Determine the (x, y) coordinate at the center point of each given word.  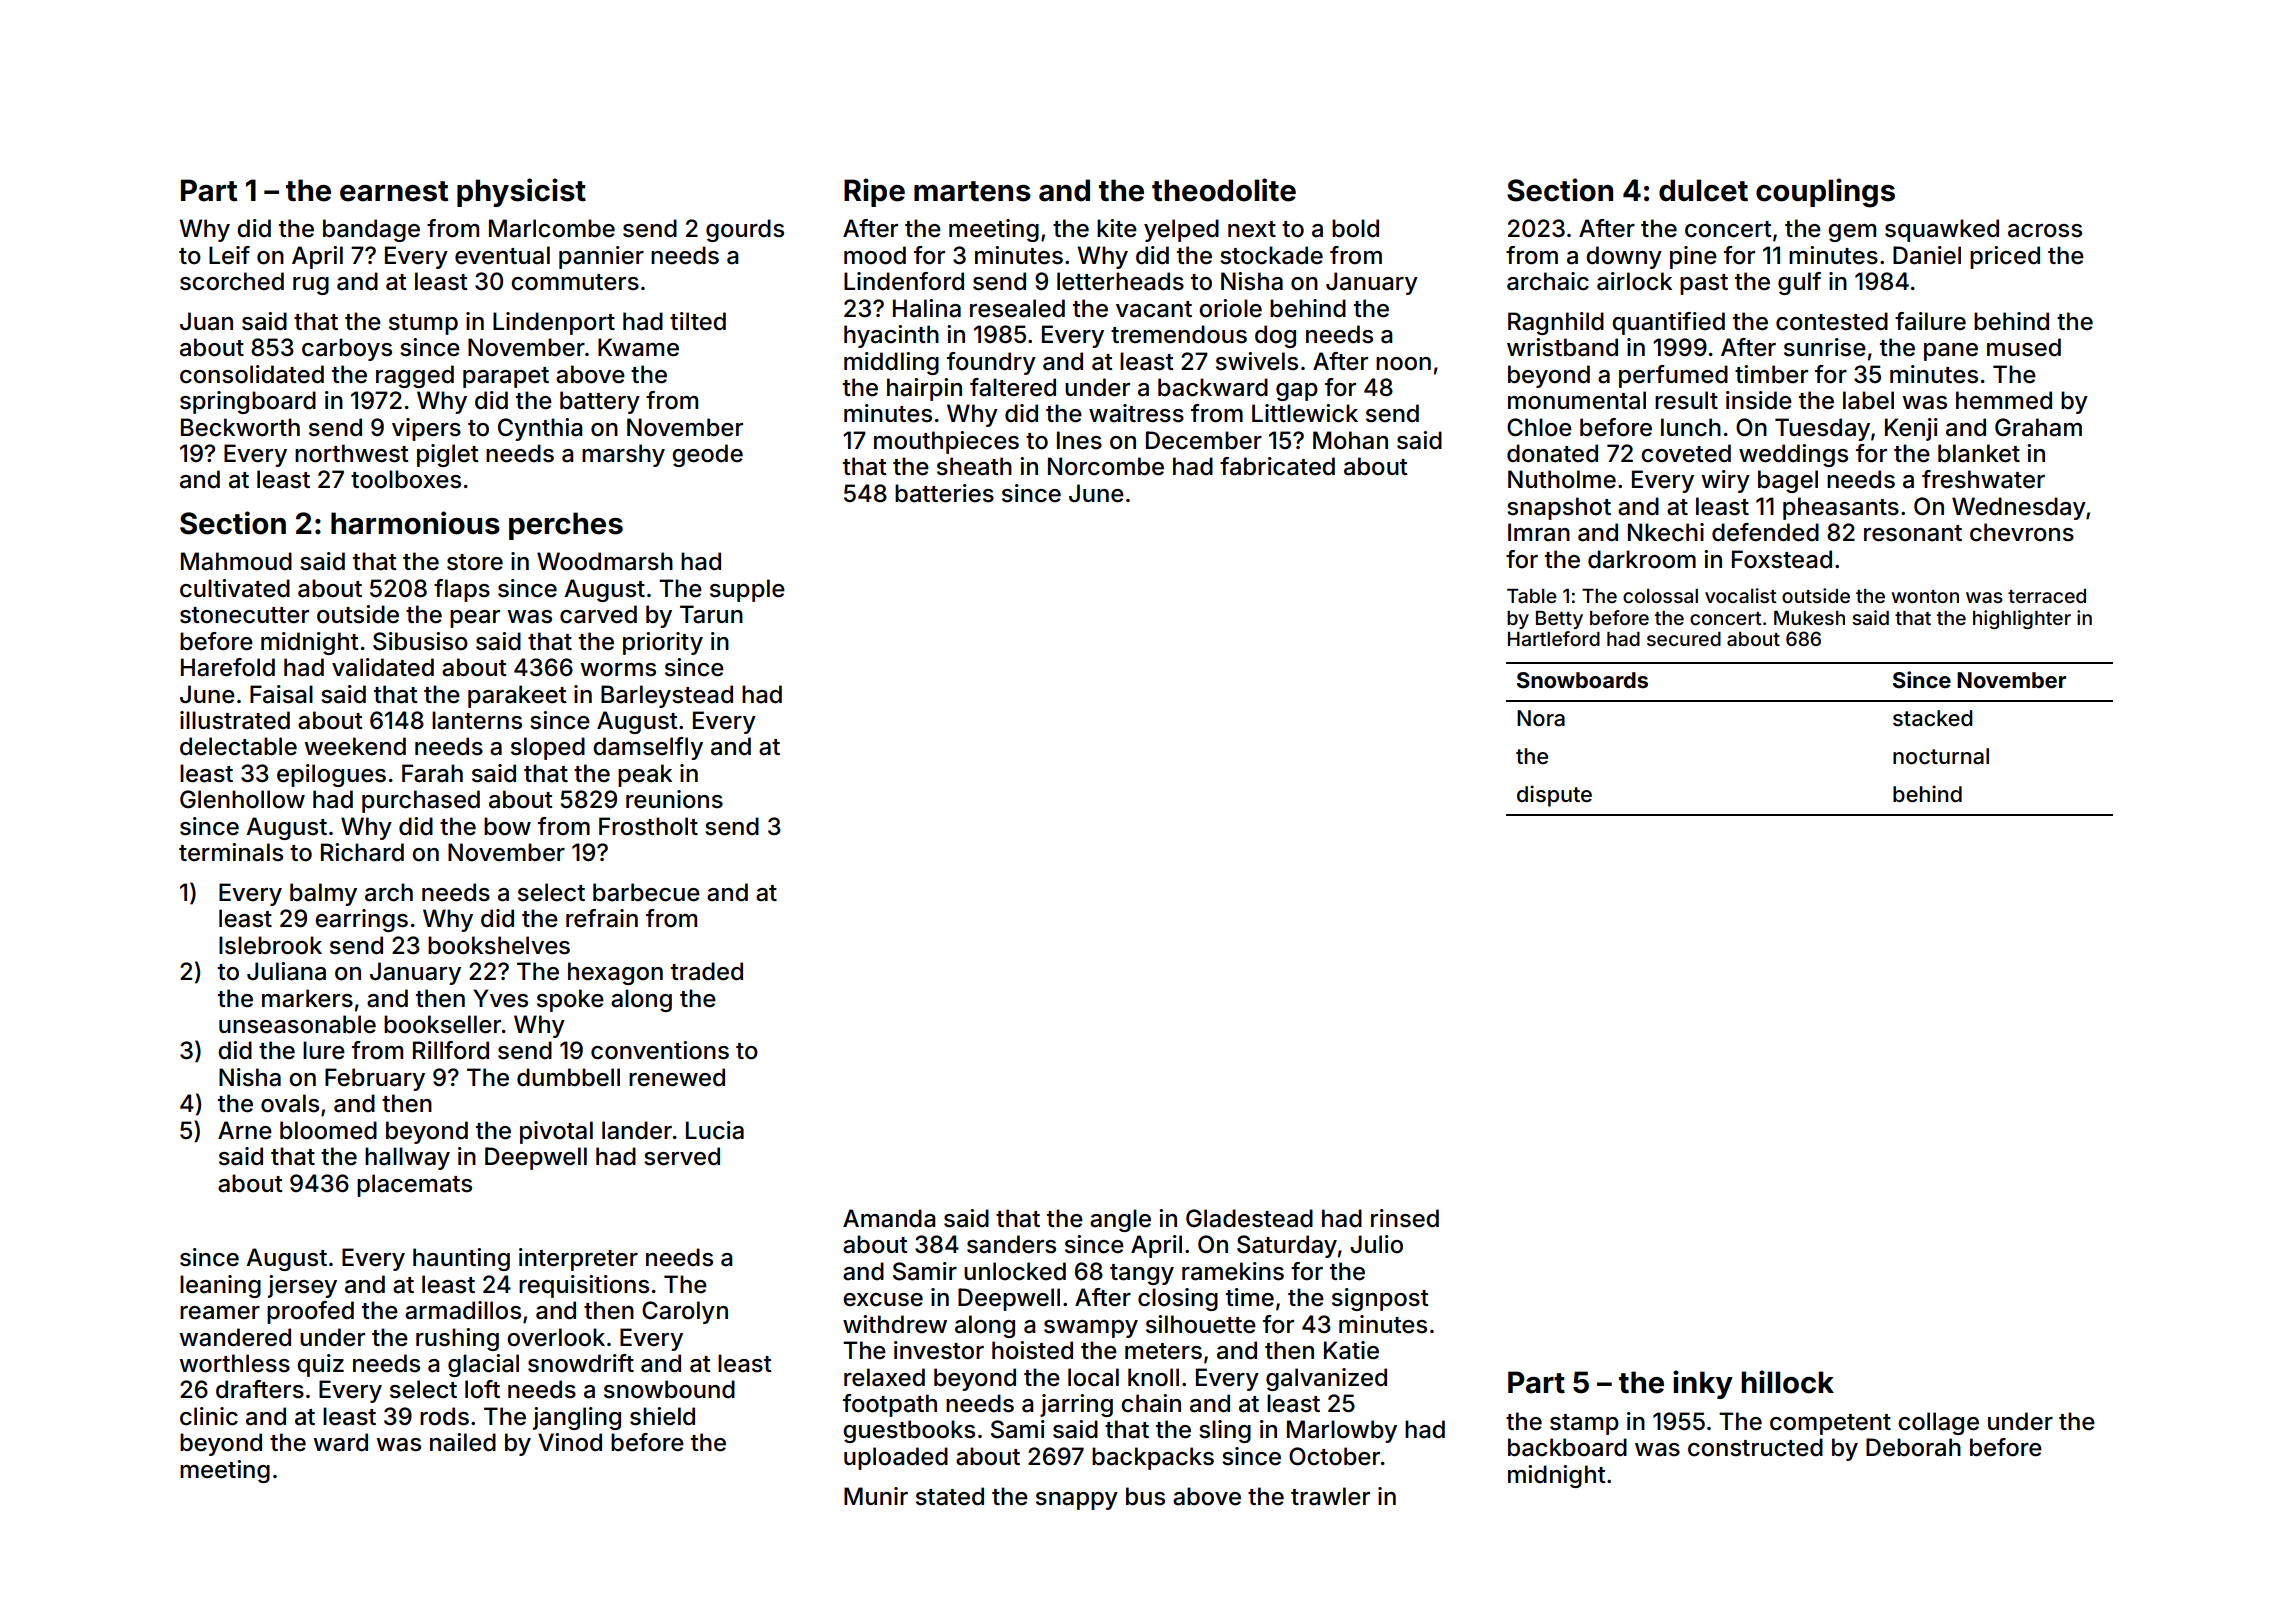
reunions (674, 799)
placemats (414, 1185)
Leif (229, 255)
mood (875, 255)
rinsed (1405, 1218)
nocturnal (1941, 756)
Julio (1376, 1244)
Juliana (286, 971)
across (2045, 231)
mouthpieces (946, 442)
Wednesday (2019, 508)
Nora (1541, 718)
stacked (1933, 718)
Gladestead (1249, 1218)
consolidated (252, 374)
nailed (463, 1442)
